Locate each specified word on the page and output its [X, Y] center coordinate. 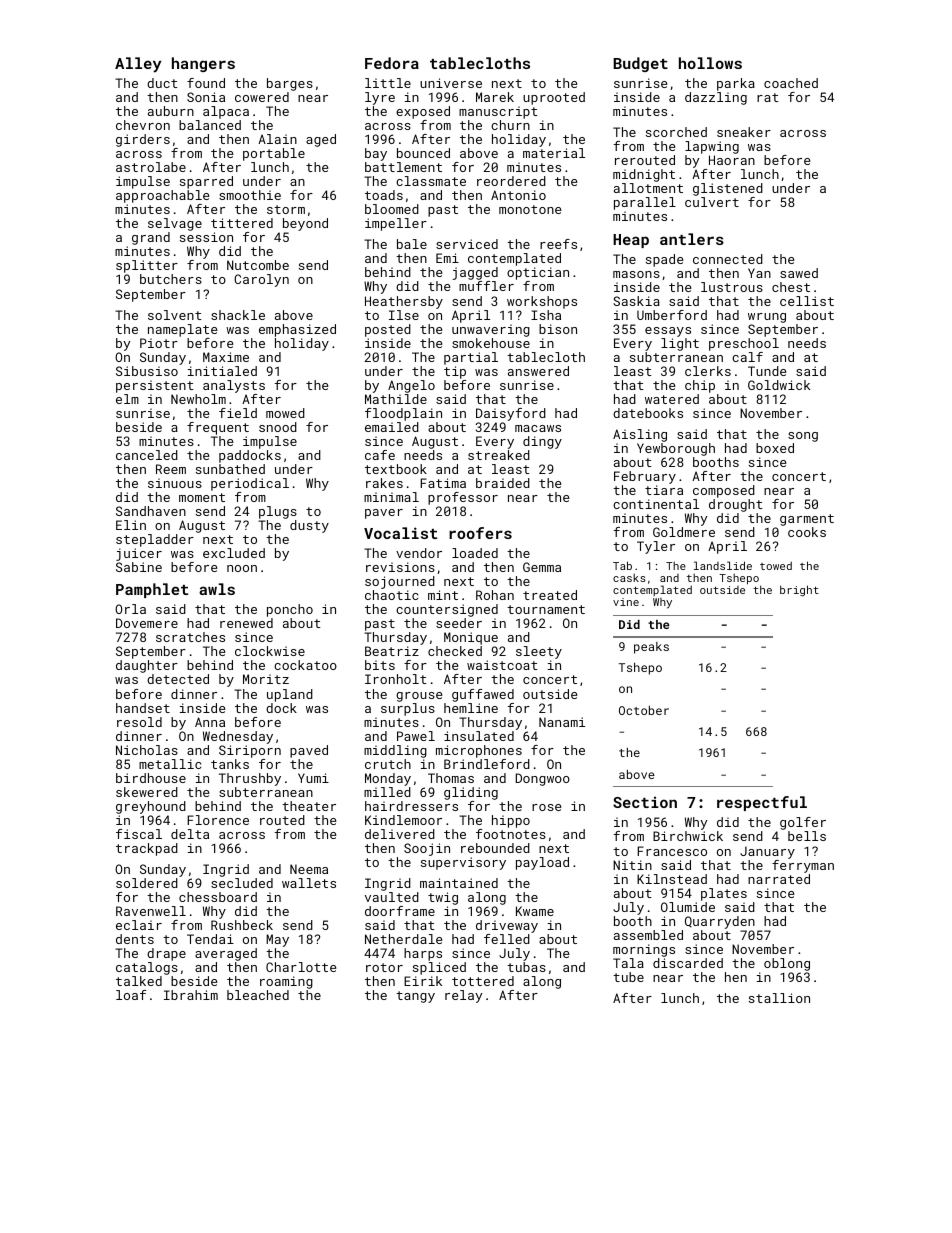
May [277, 940]
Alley [138, 65]
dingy [542, 442]
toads [384, 195]
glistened [728, 189]
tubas [526, 967]
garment [807, 520]
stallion [779, 998]
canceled [147, 455]
